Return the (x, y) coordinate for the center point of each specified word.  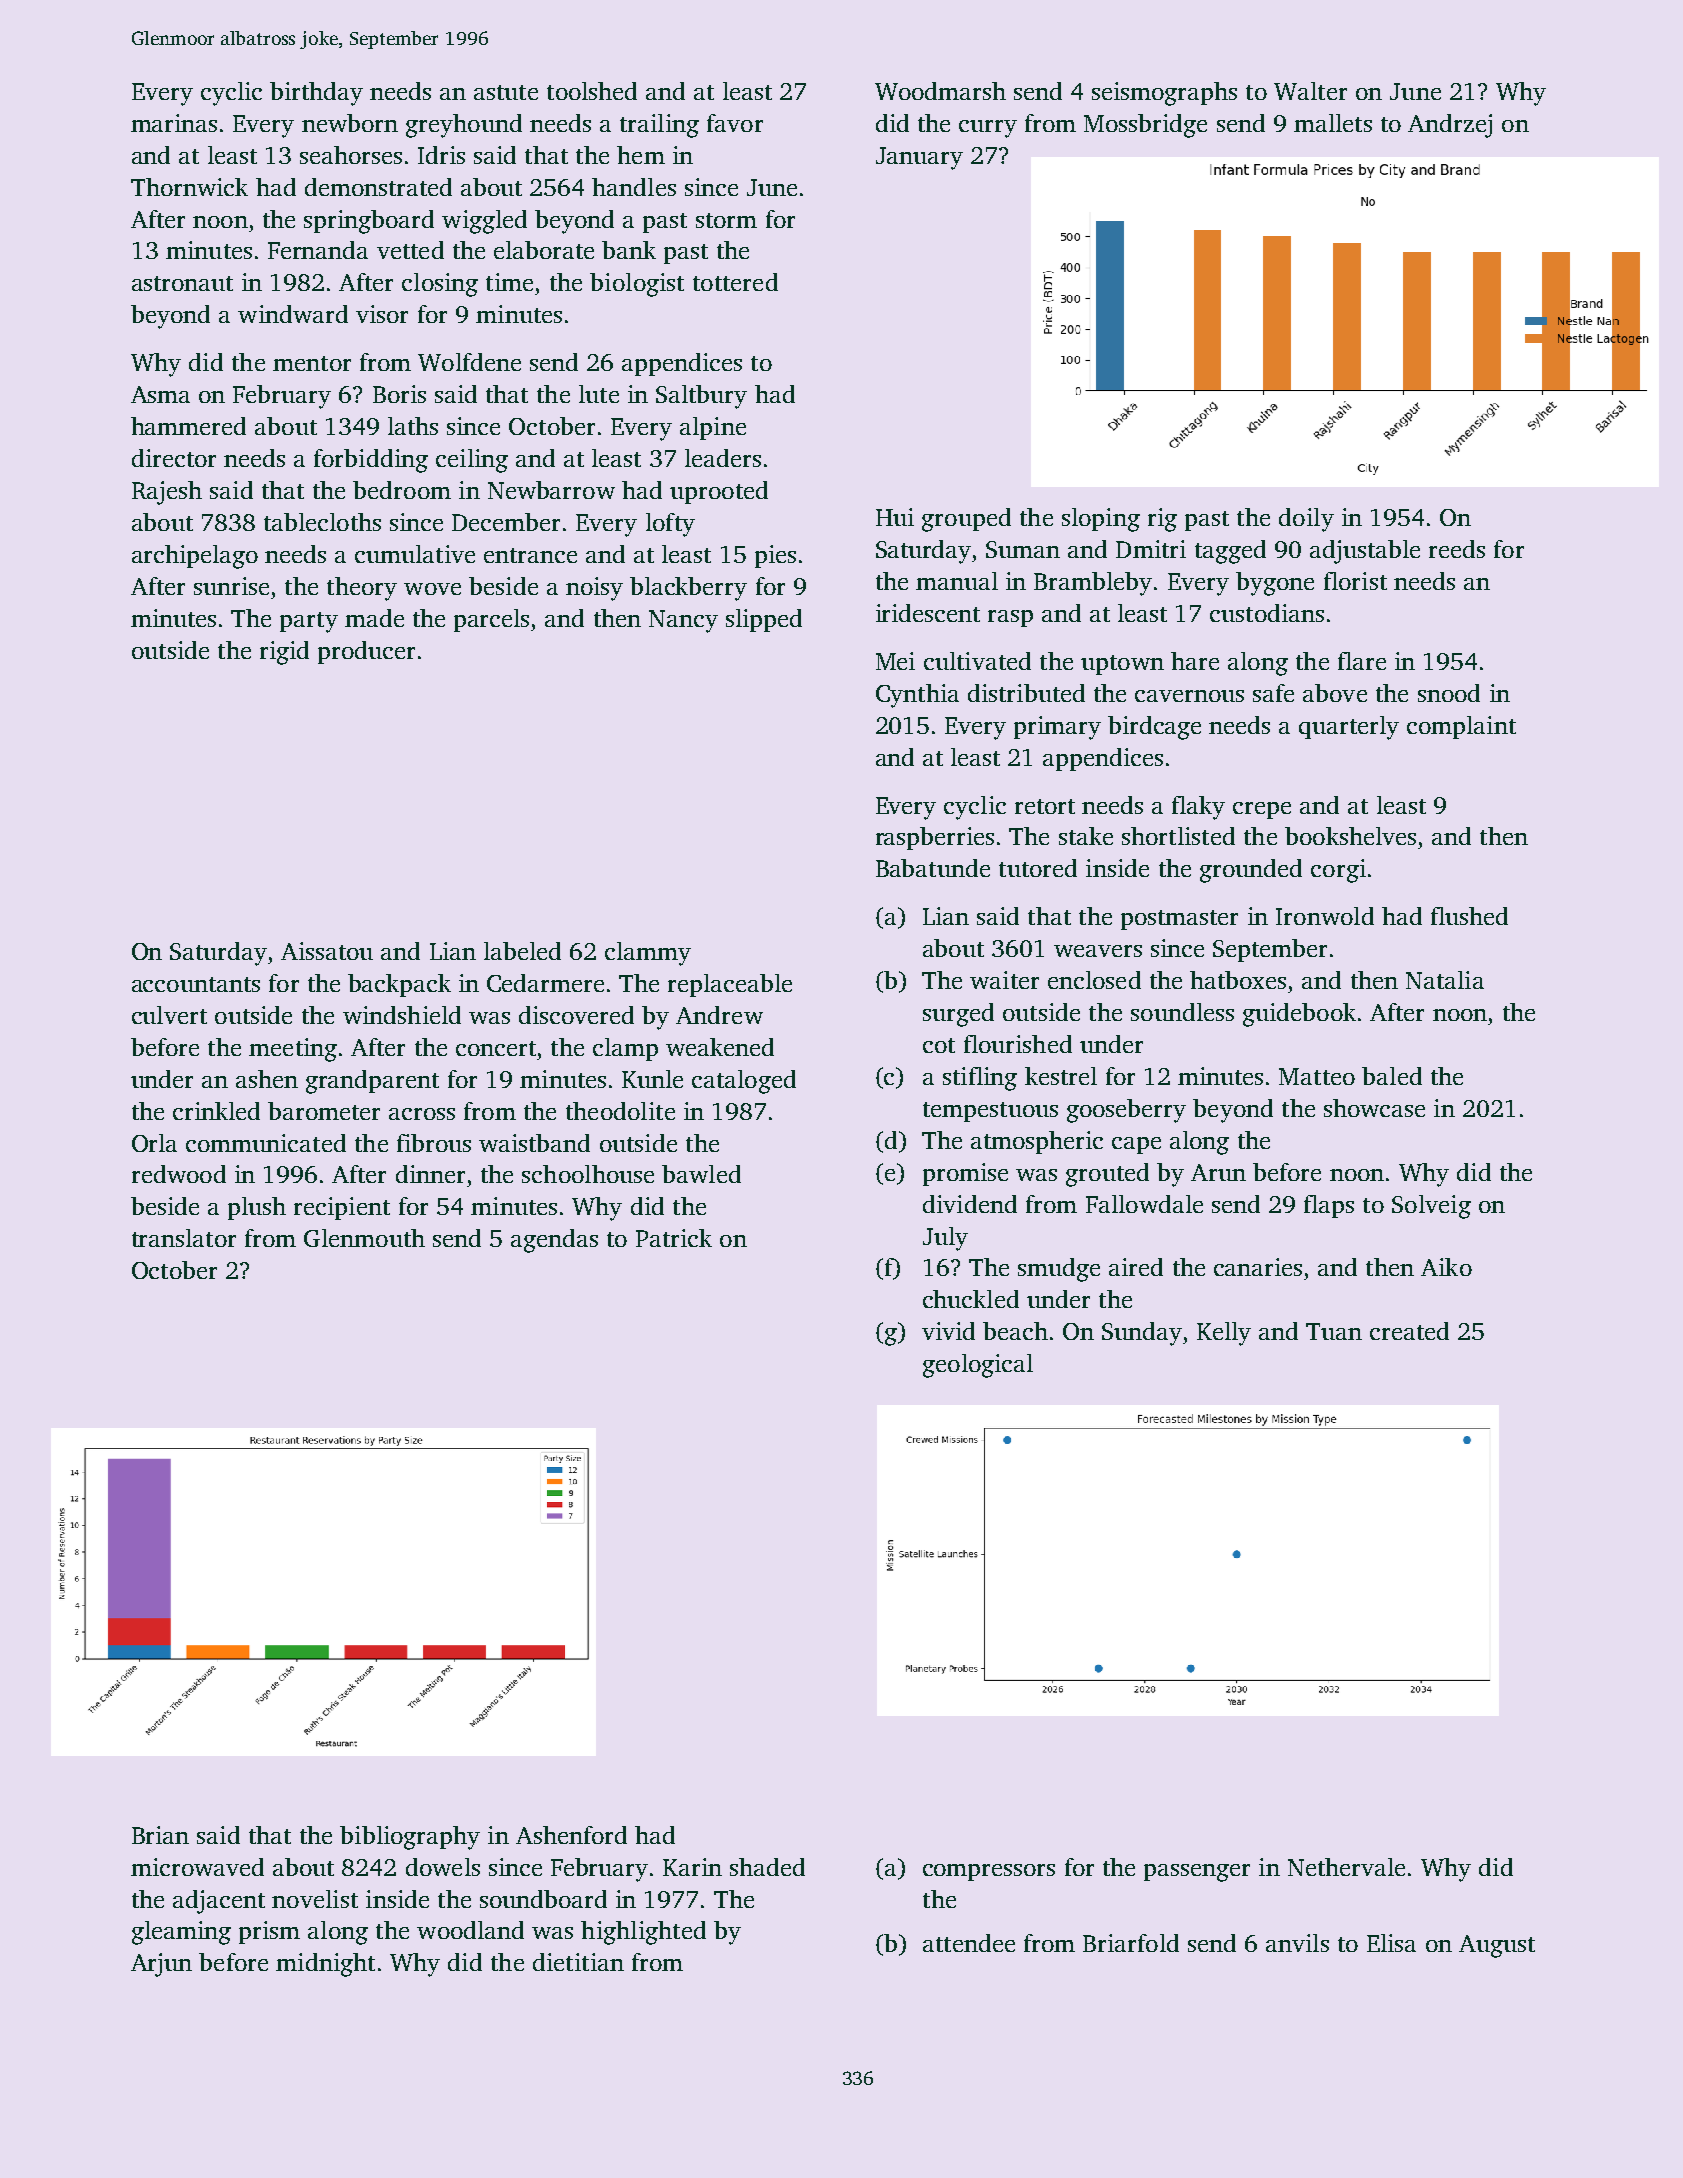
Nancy (683, 621)
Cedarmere (545, 983)
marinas (174, 123)
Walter (1310, 91)
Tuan (1334, 1331)
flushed (1469, 916)
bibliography (410, 1838)
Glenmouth (364, 1238)
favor (735, 123)
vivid (948, 1331)
